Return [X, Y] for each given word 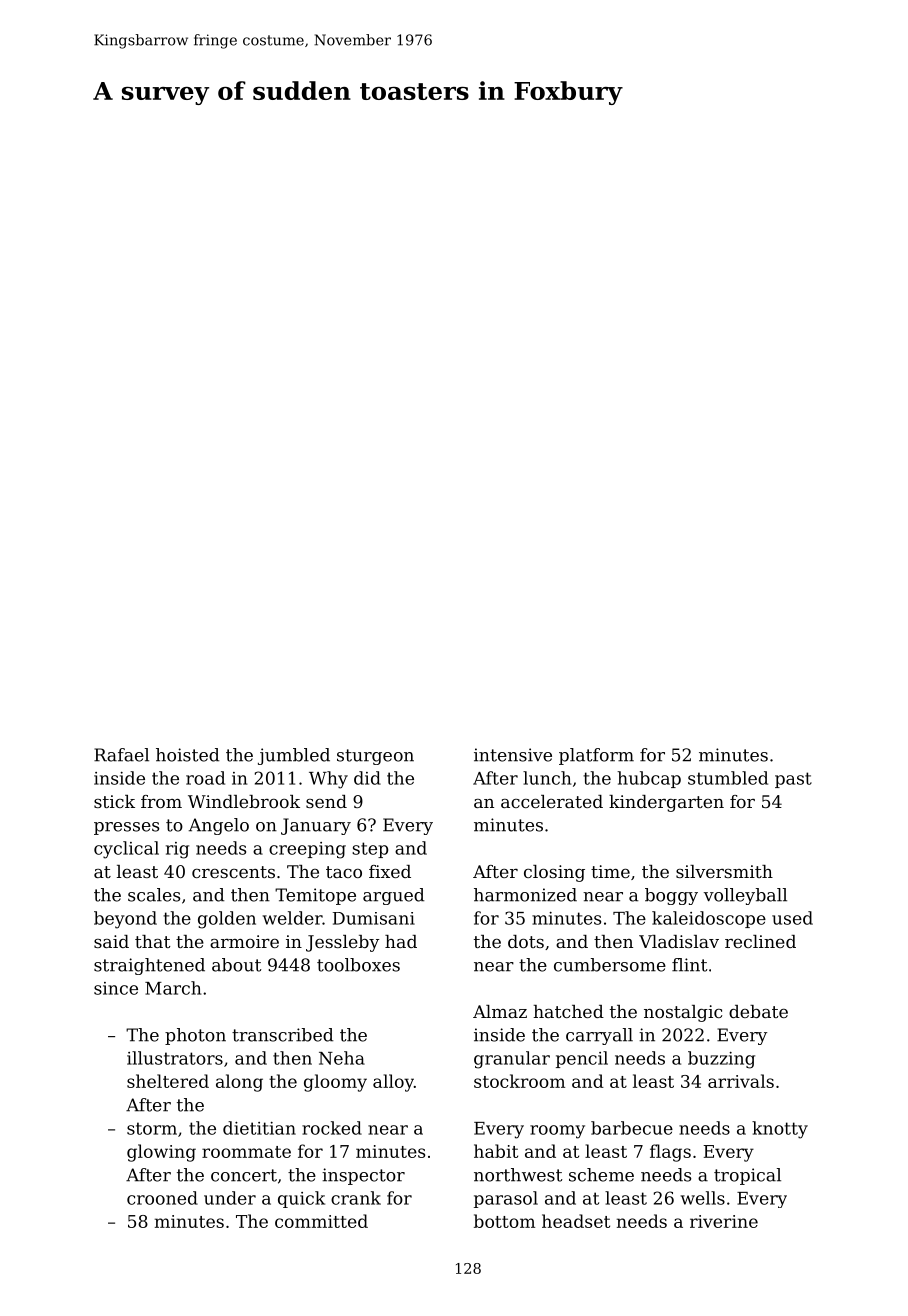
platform [596, 756]
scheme [601, 1175]
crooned [162, 1198]
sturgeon [375, 757]
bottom [504, 1221]
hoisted [187, 755]
